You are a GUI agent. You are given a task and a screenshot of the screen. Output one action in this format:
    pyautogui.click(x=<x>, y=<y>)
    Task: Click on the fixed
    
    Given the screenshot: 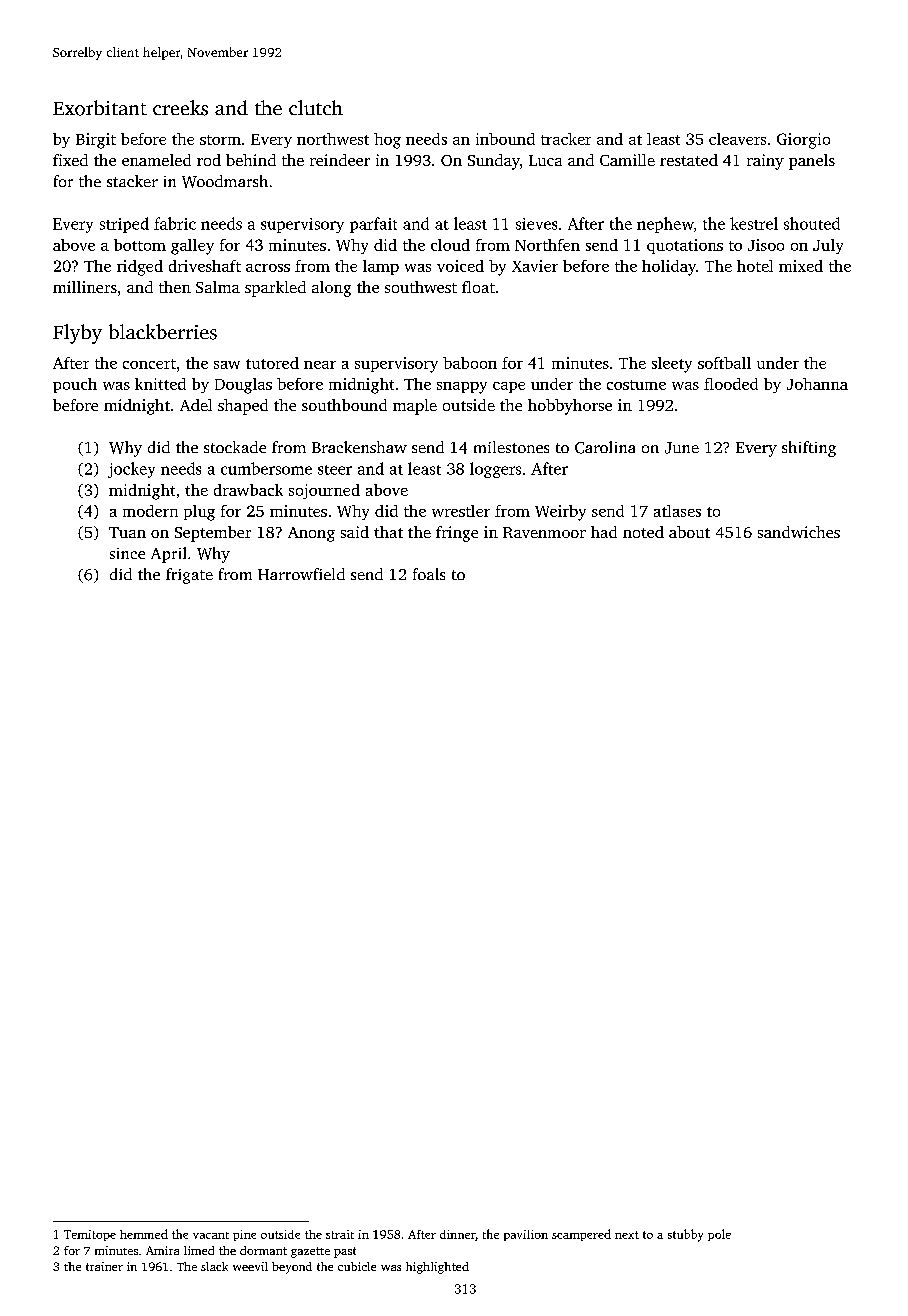 What is the action you would take?
    pyautogui.click(x=70, y=160)
